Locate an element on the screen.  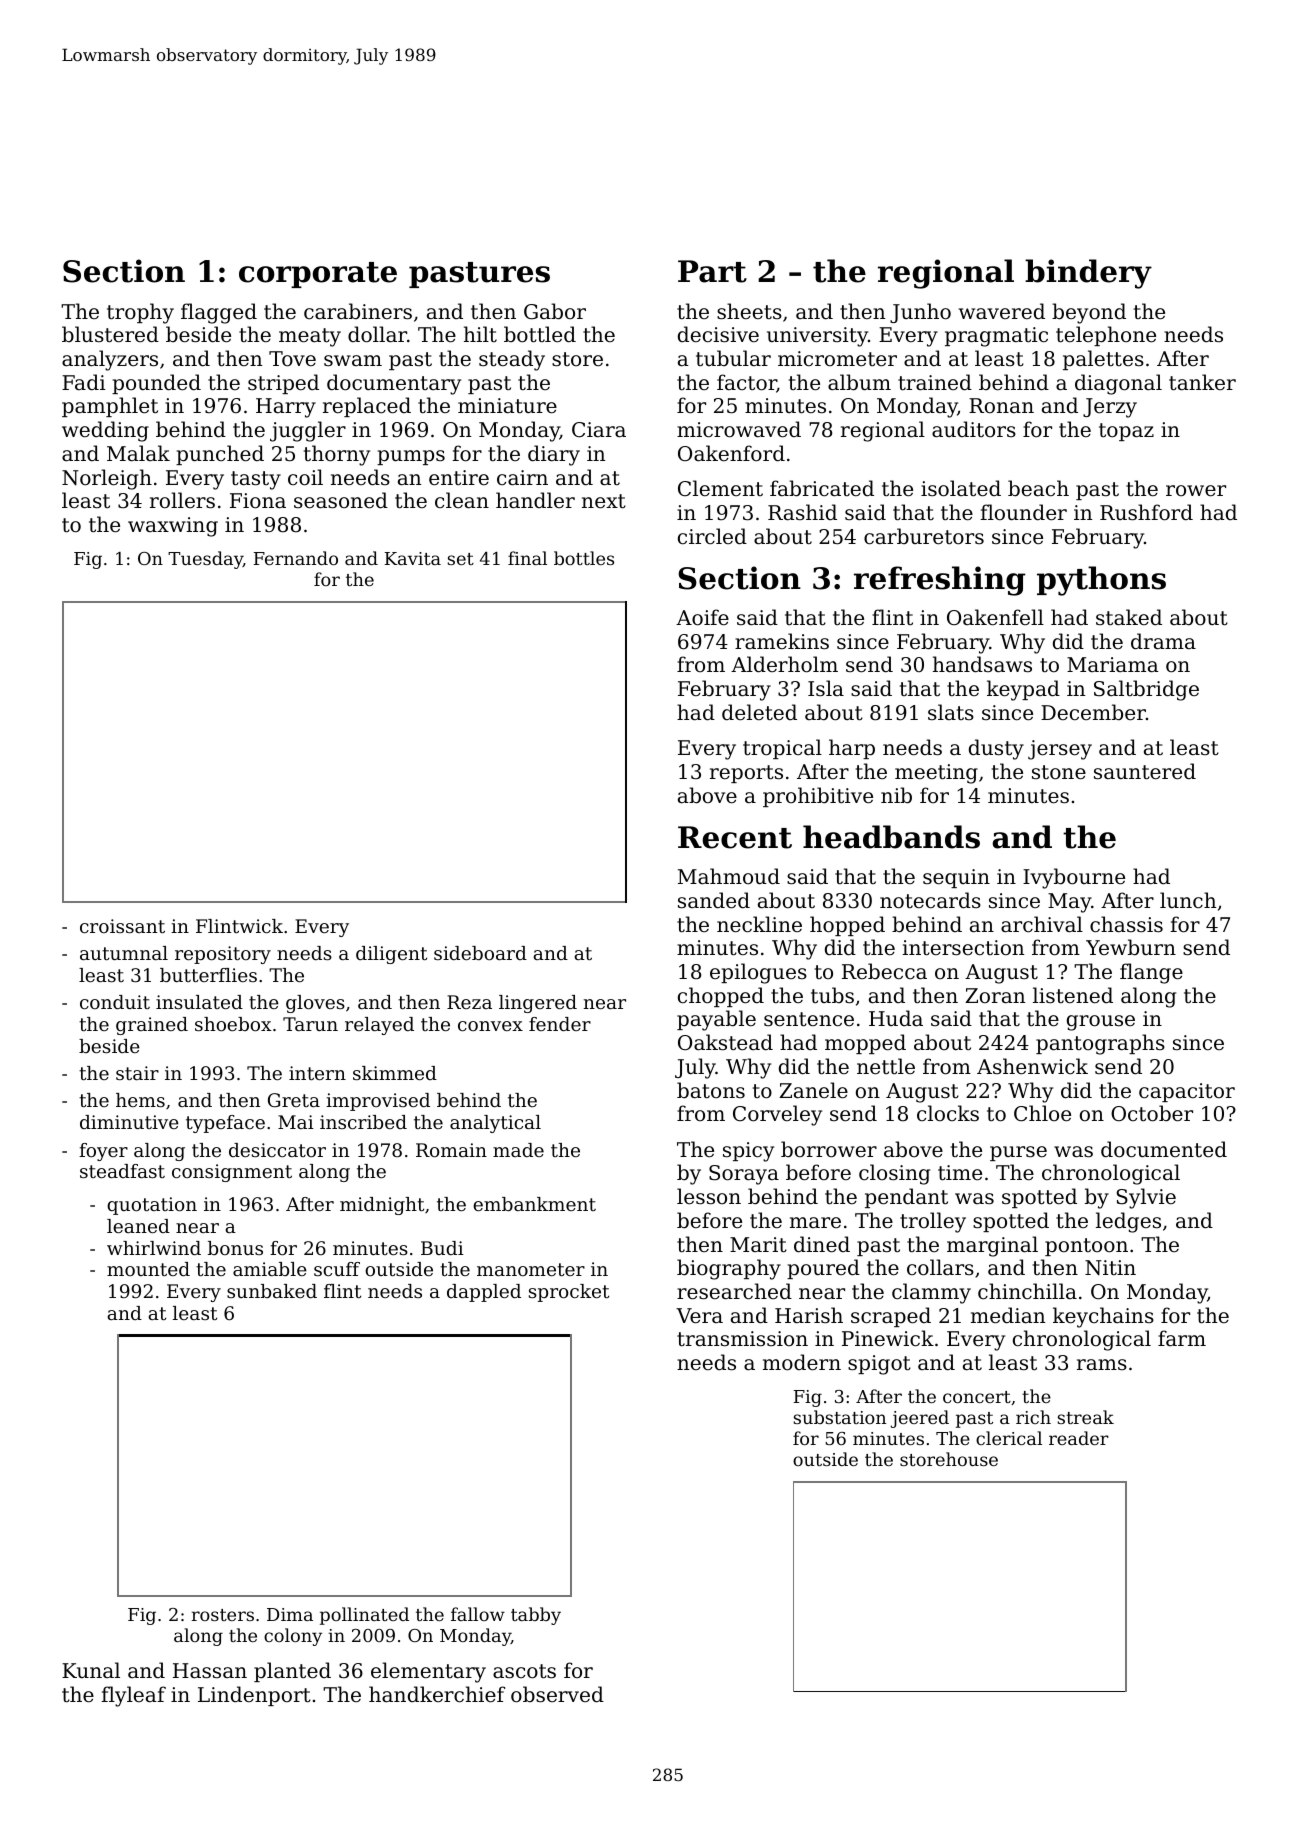
foyer is located at coordinates (103, 1152).
